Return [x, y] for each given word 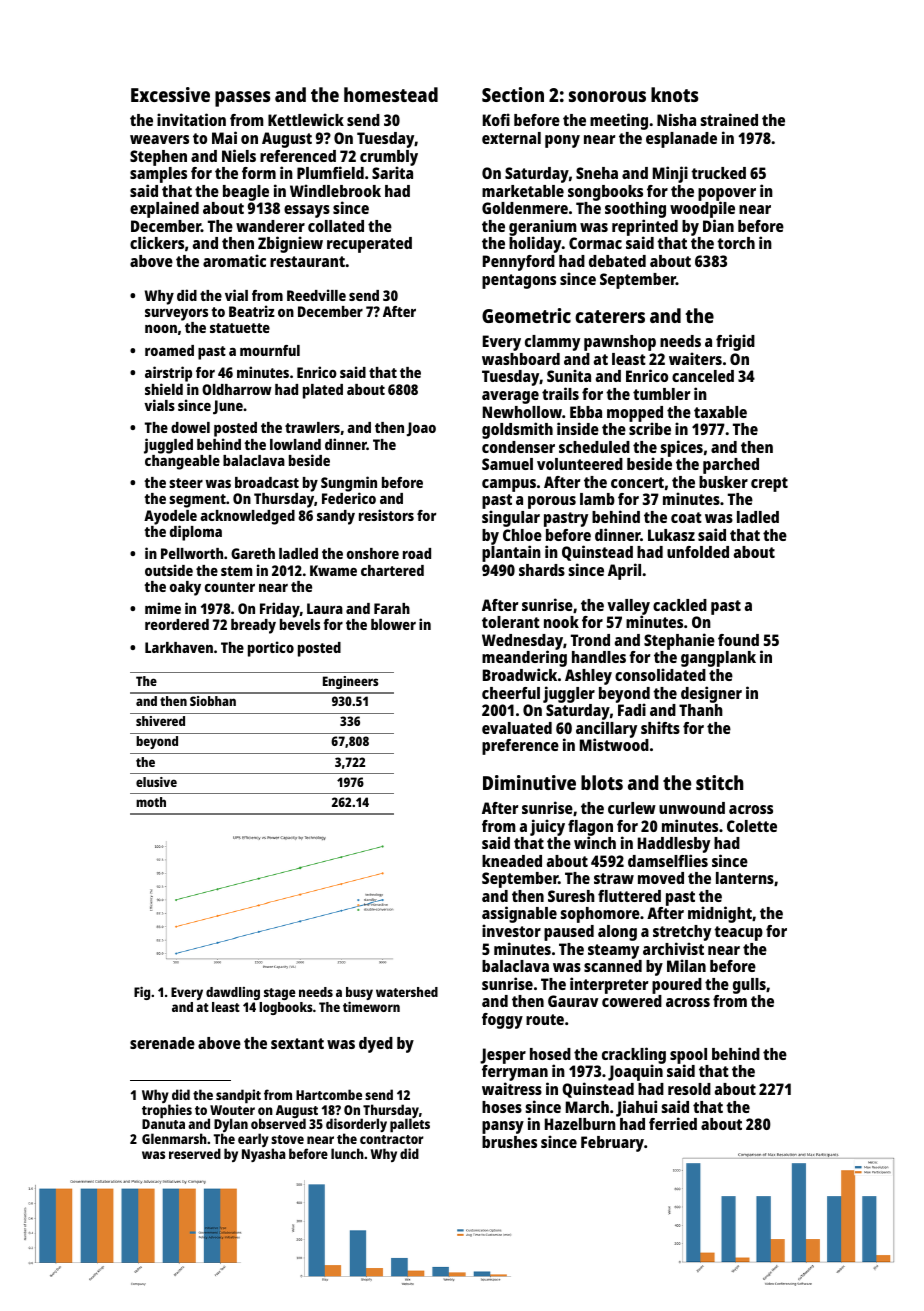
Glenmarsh [174, 1138]
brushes [509, 1142]
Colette [752, 826]
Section [513, 94]
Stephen [158, 158]
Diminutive [529, 782]
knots [675, 94]
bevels [300, 624]
